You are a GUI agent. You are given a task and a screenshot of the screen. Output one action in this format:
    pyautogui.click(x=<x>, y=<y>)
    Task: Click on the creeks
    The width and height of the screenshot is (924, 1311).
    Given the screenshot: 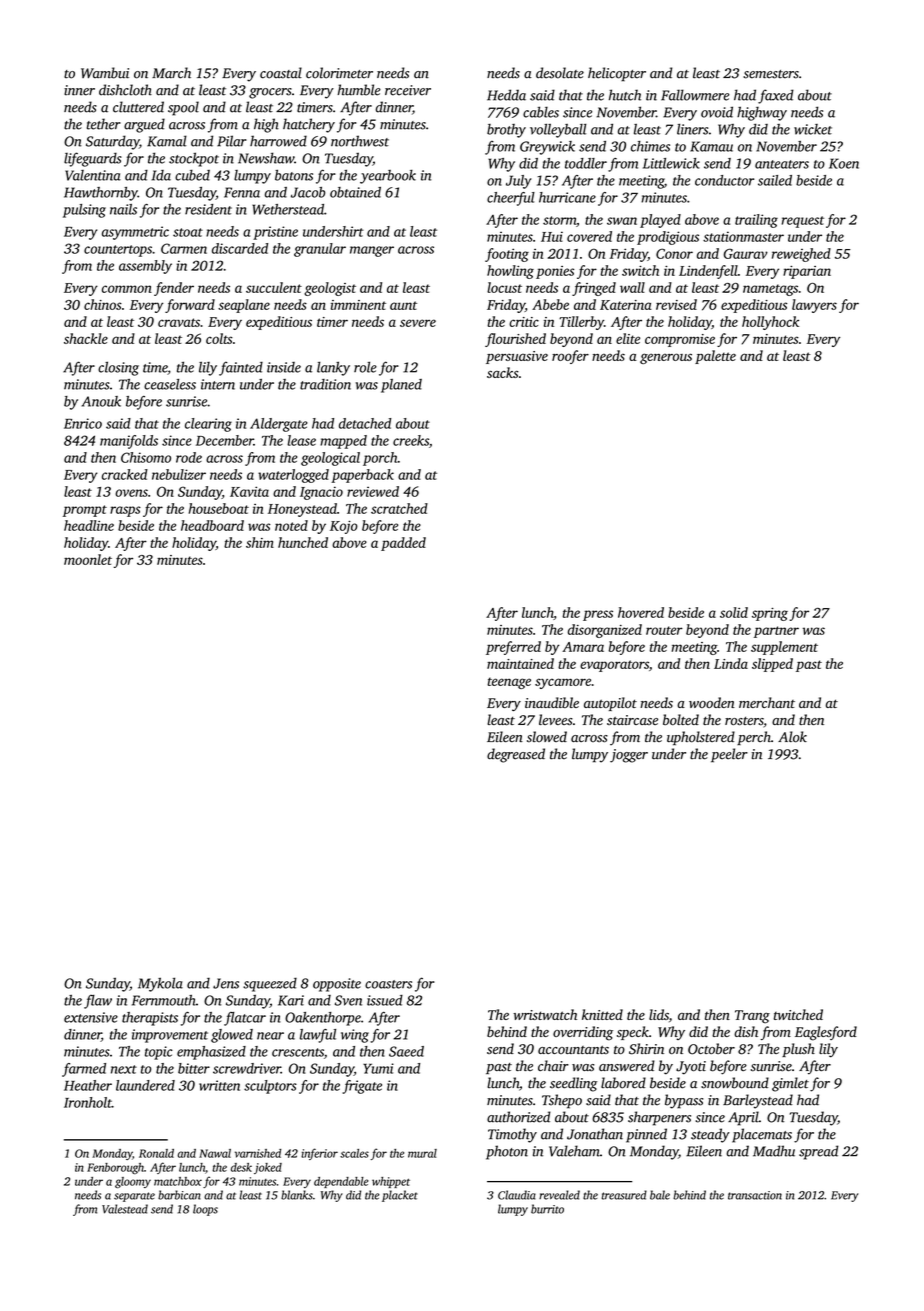 What is the action you would take?
    pyautogui.click(x=411, y=440)
